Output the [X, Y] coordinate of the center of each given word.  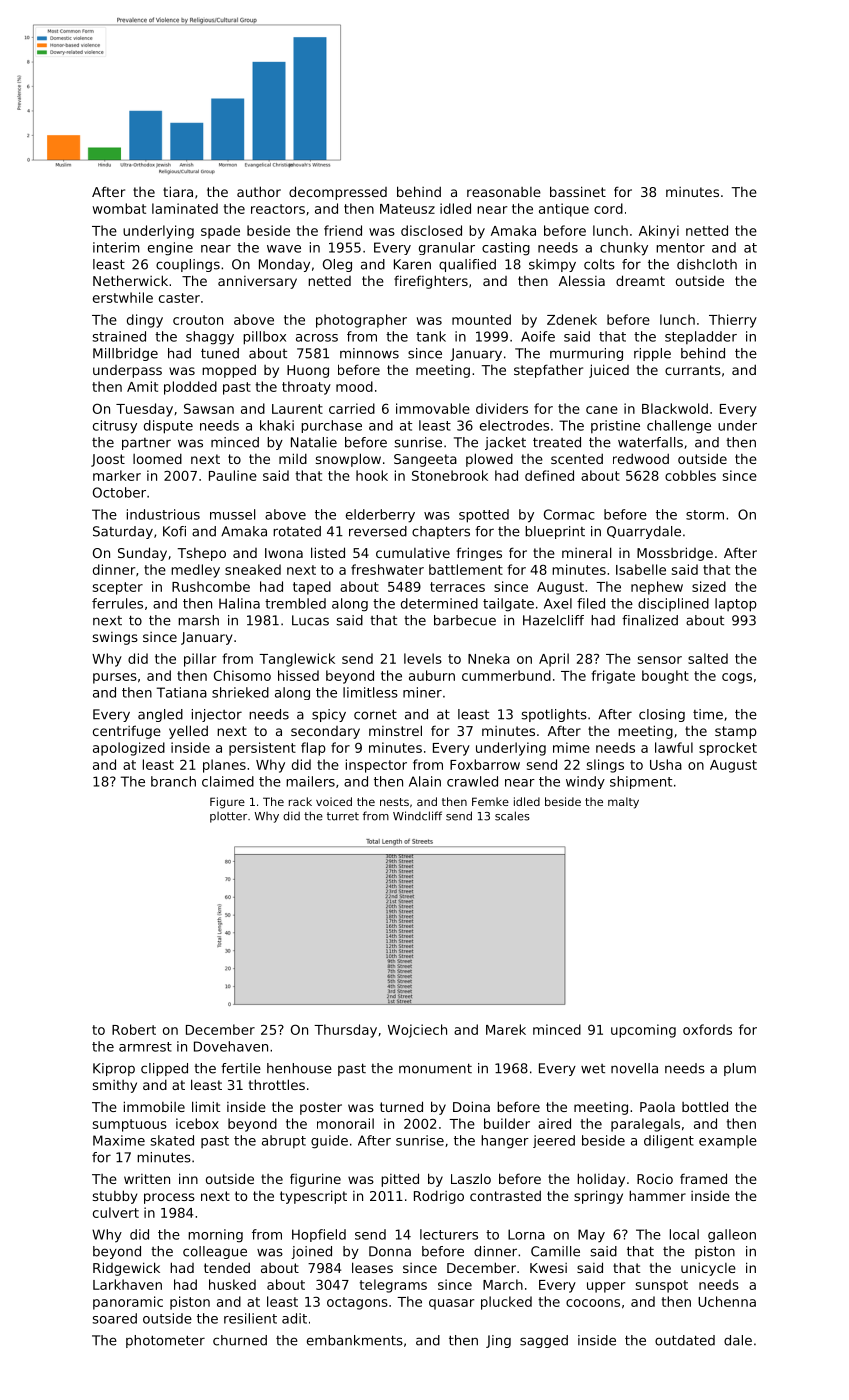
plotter [228, 817]
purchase [331, 426]
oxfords [707, 1029]
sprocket [728, 749]
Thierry [733, 321]
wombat [119, 208]
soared [114, 1318]
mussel [232, 514]
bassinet [578, 191]
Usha [666, 764]
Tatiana [182, 692]
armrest [145, 1047]
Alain [425, 781]
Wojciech [417, 1031]
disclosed [431, 230]
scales [512, 816]
